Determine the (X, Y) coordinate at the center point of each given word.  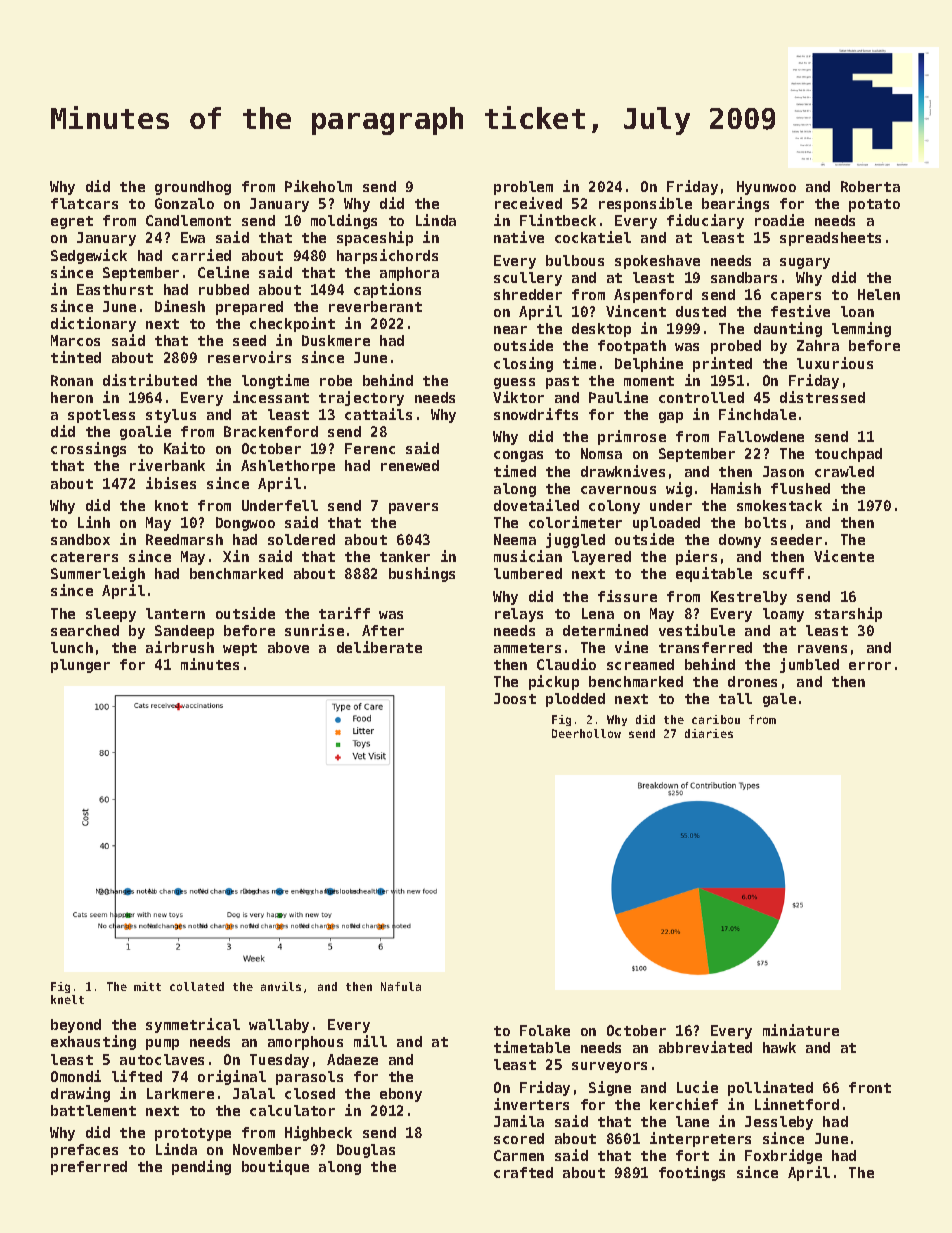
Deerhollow (586, 733)
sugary (805, 263)
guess (514, 383)
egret (72, 222)
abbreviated (705, 1047)
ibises (171, 483)
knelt (67, 999)
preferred (89, 1168)
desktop (601, 330)
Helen (879, 294)
